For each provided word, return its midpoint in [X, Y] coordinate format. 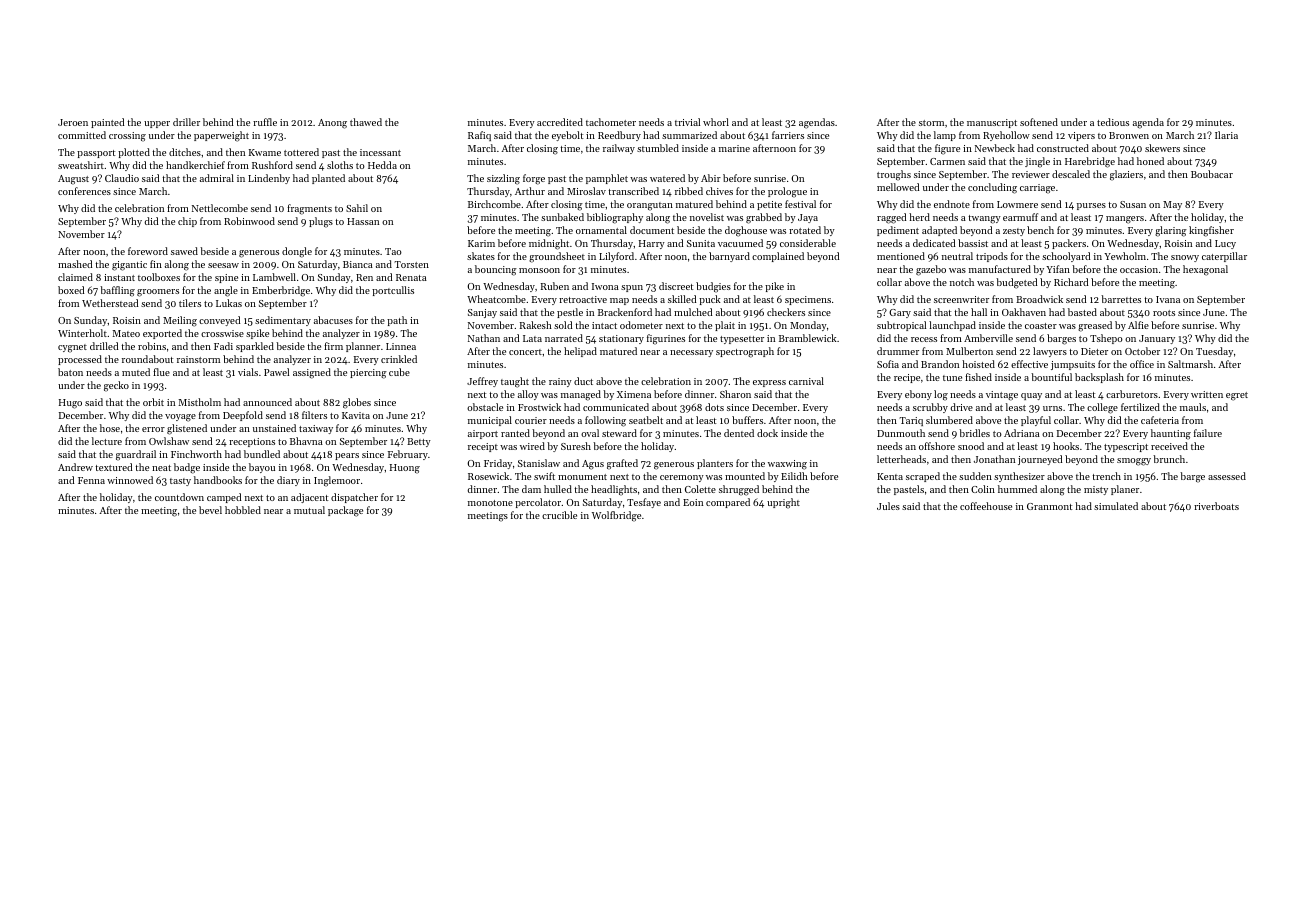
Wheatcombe [496, 299]
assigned [312, 373]
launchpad [952, 326]
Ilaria [1226, 135]
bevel [210, 510]
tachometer [611, 122]
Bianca [358, 264]
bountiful [1051, 377]
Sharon [735, 394]
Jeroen [73, 122]
